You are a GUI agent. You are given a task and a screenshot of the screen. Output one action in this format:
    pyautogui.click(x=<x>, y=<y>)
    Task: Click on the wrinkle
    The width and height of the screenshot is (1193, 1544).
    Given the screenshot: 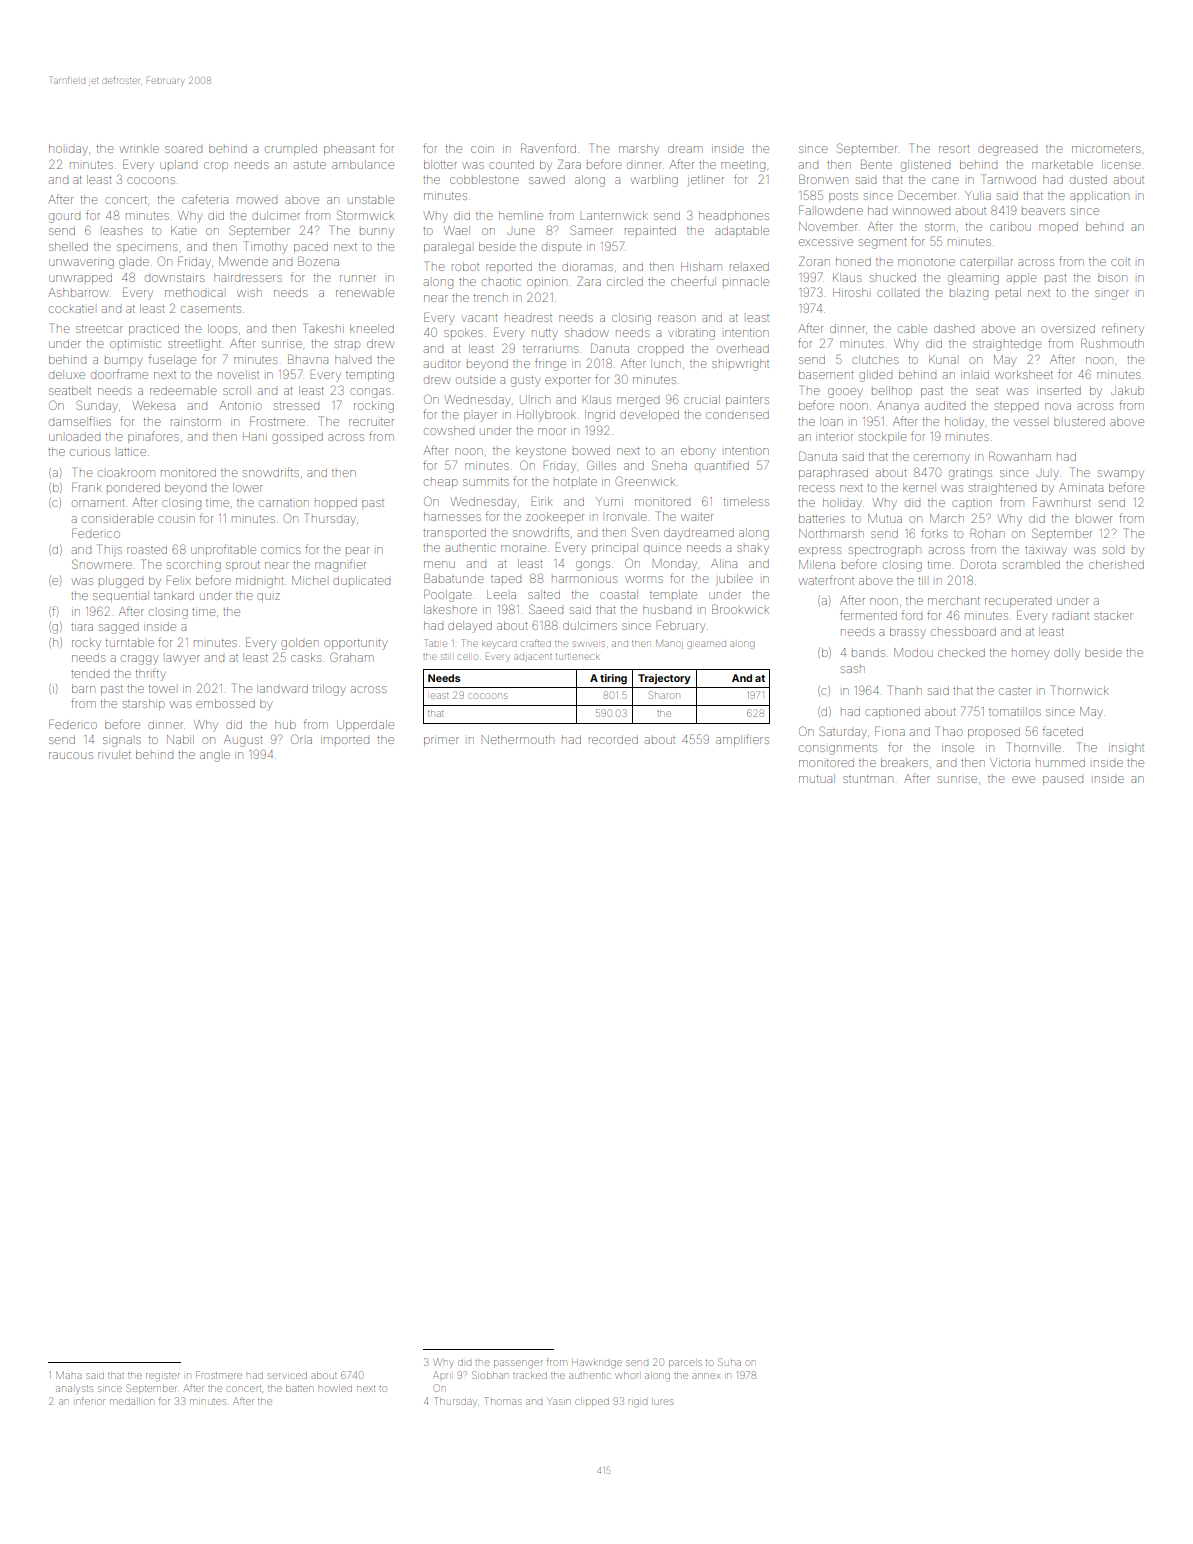 What is the action you would take?
    pyautogui.click(x=139, y=148)
